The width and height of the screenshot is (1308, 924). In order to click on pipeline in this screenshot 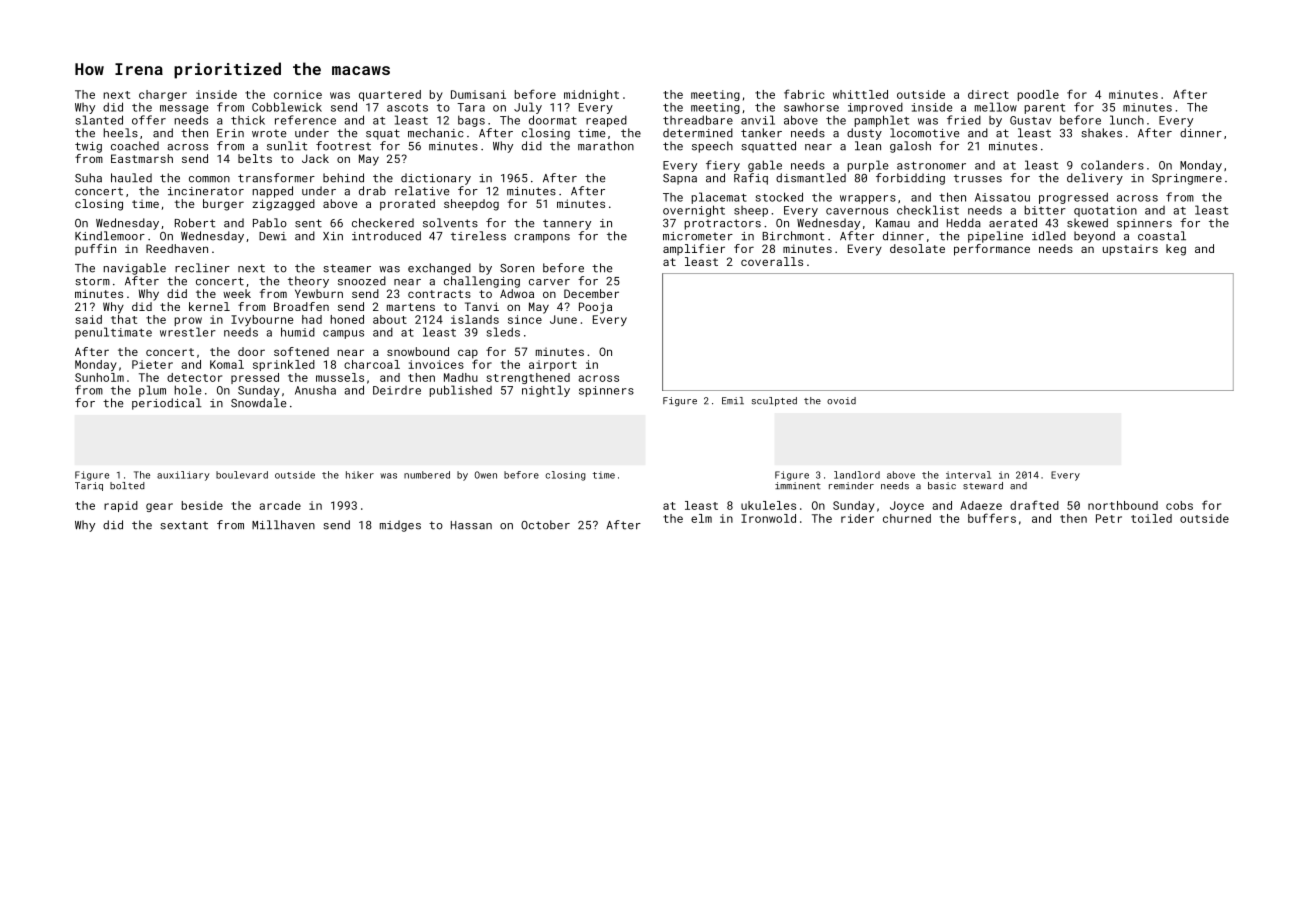, I will do `click(995, 237)`.
